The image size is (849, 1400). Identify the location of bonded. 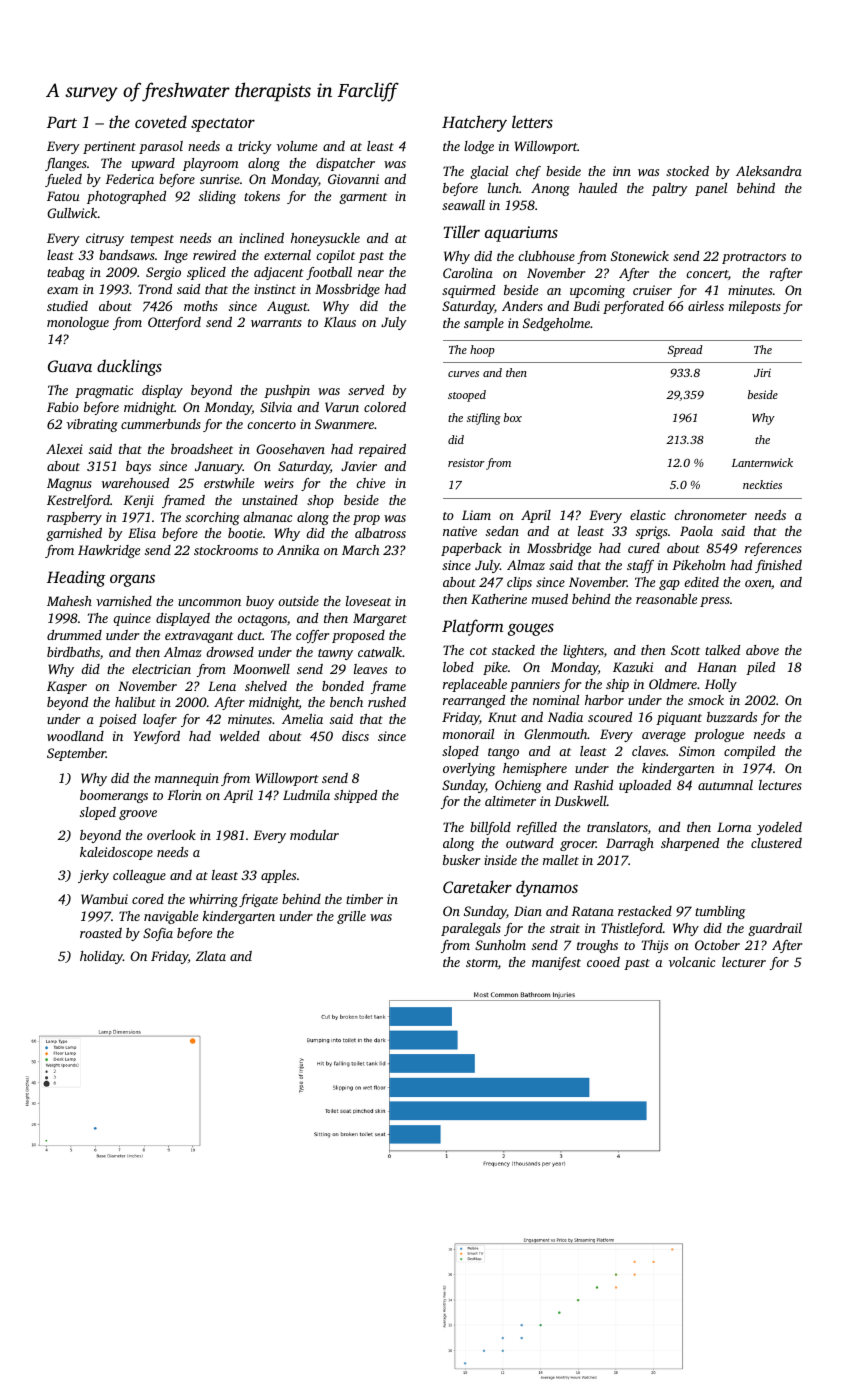
(343, 686).
